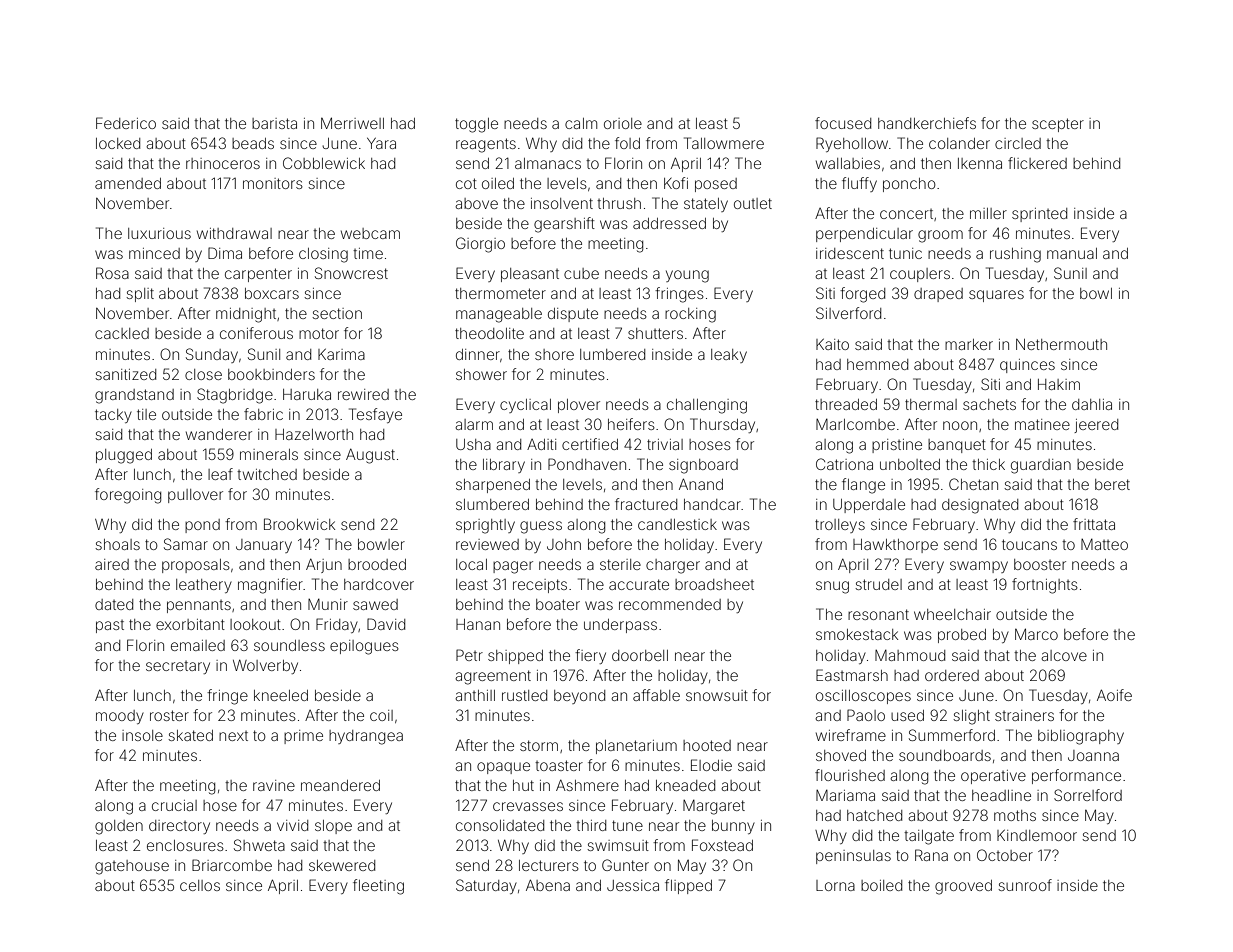 The width and height of the document is (1233, 952). What do you see at coordinates (656, 695) in the document?
I see `affable` at bounding box center [656, 695].
